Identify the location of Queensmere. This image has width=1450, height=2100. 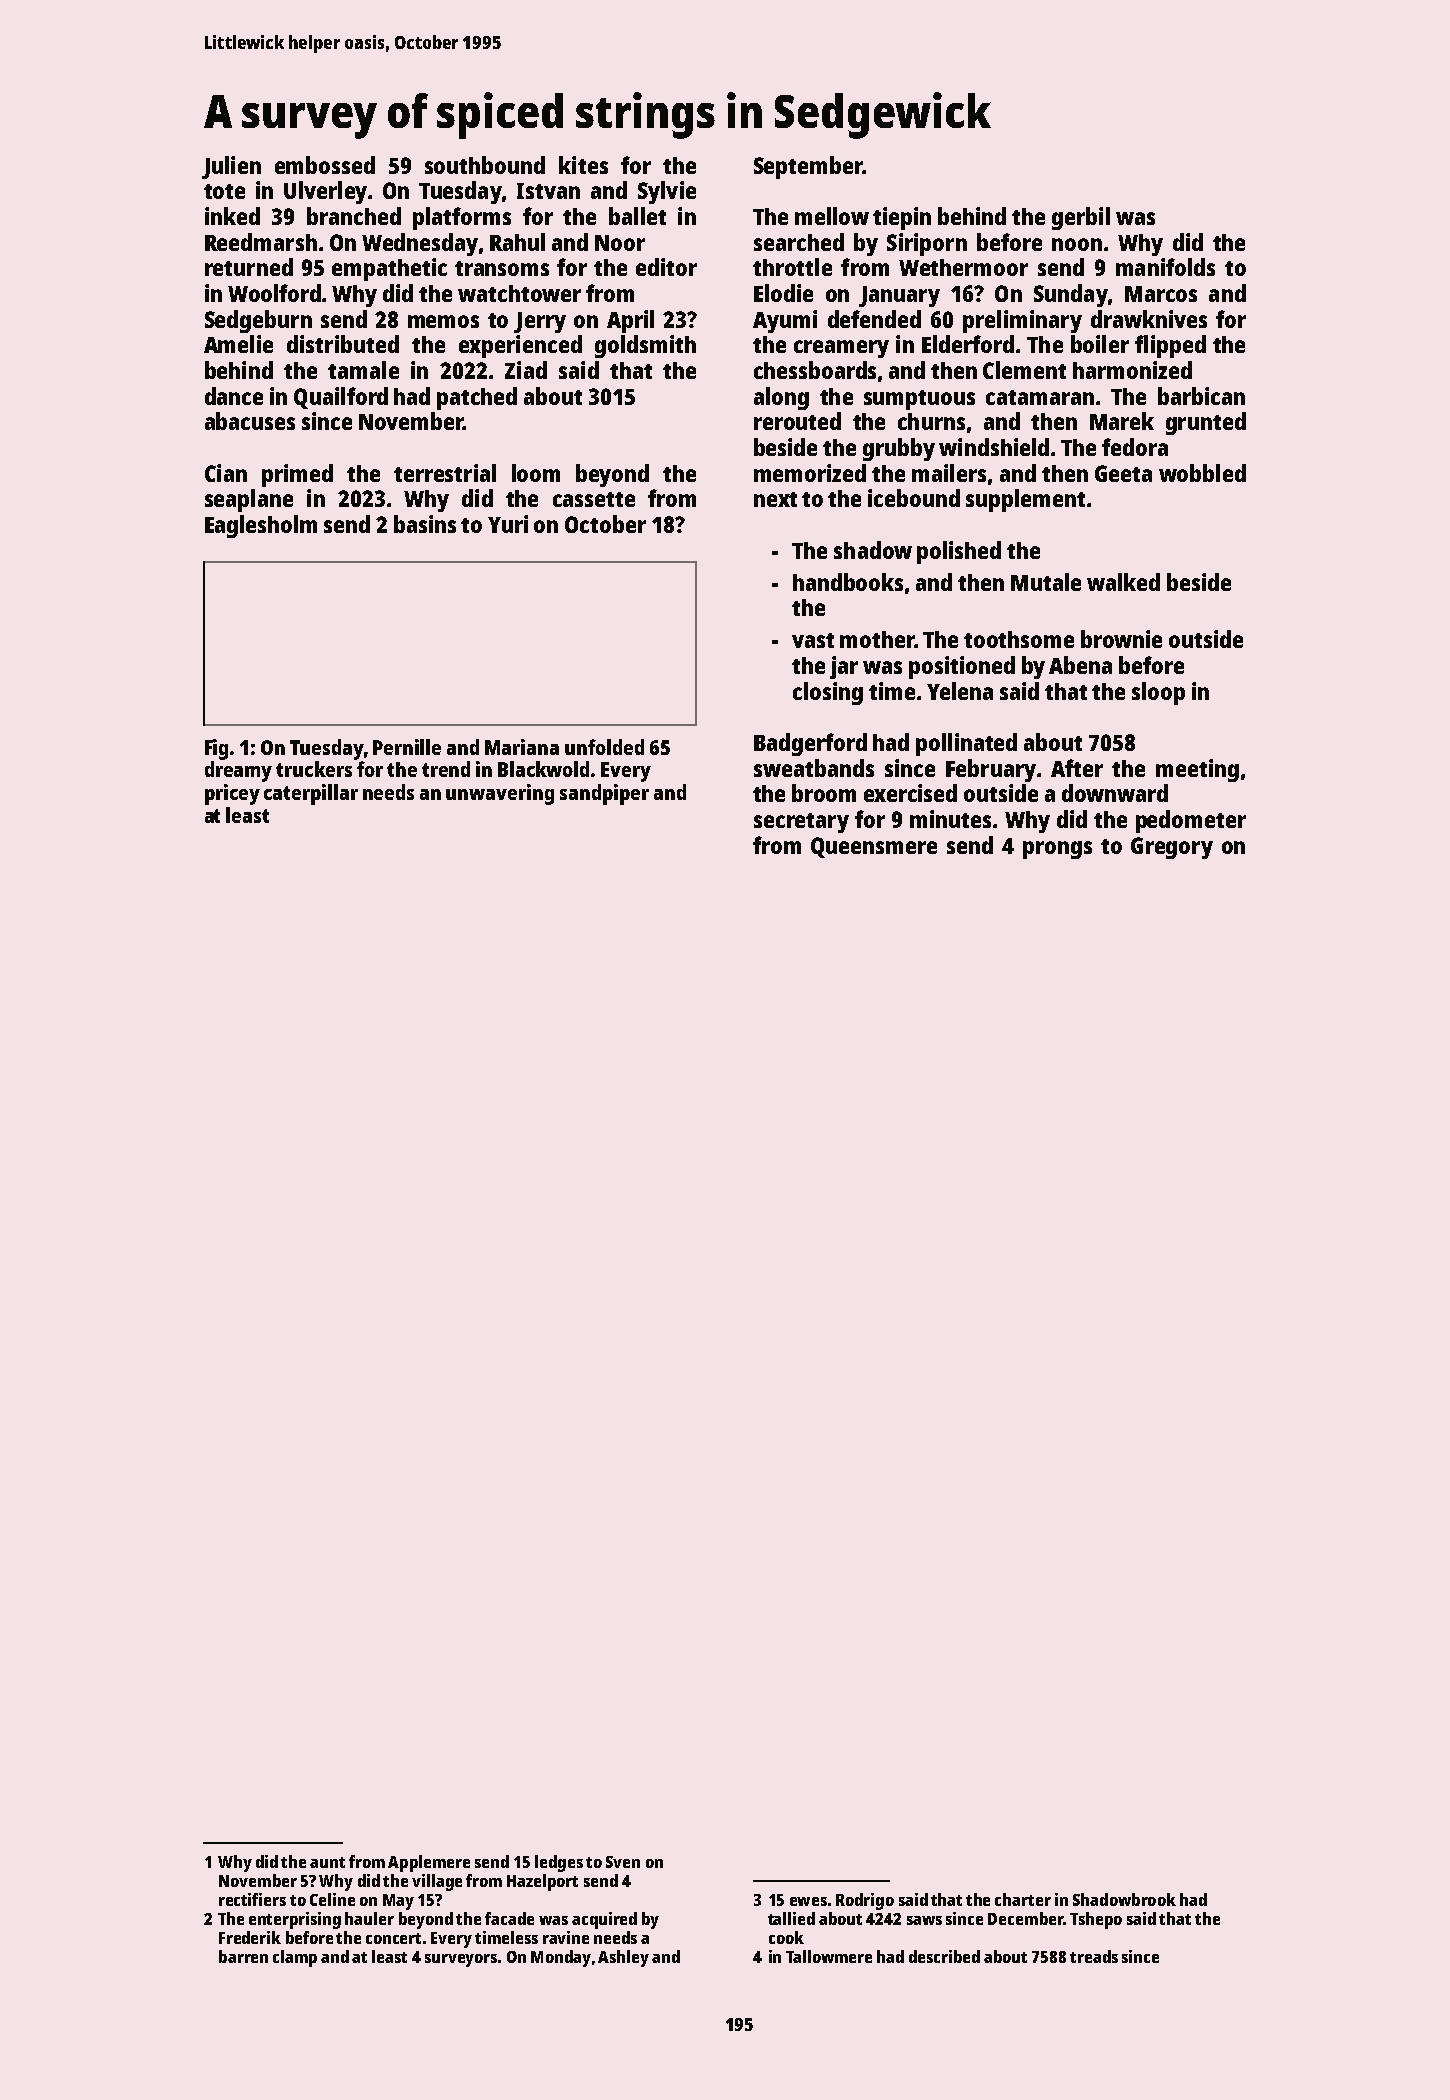
(874, 847).
